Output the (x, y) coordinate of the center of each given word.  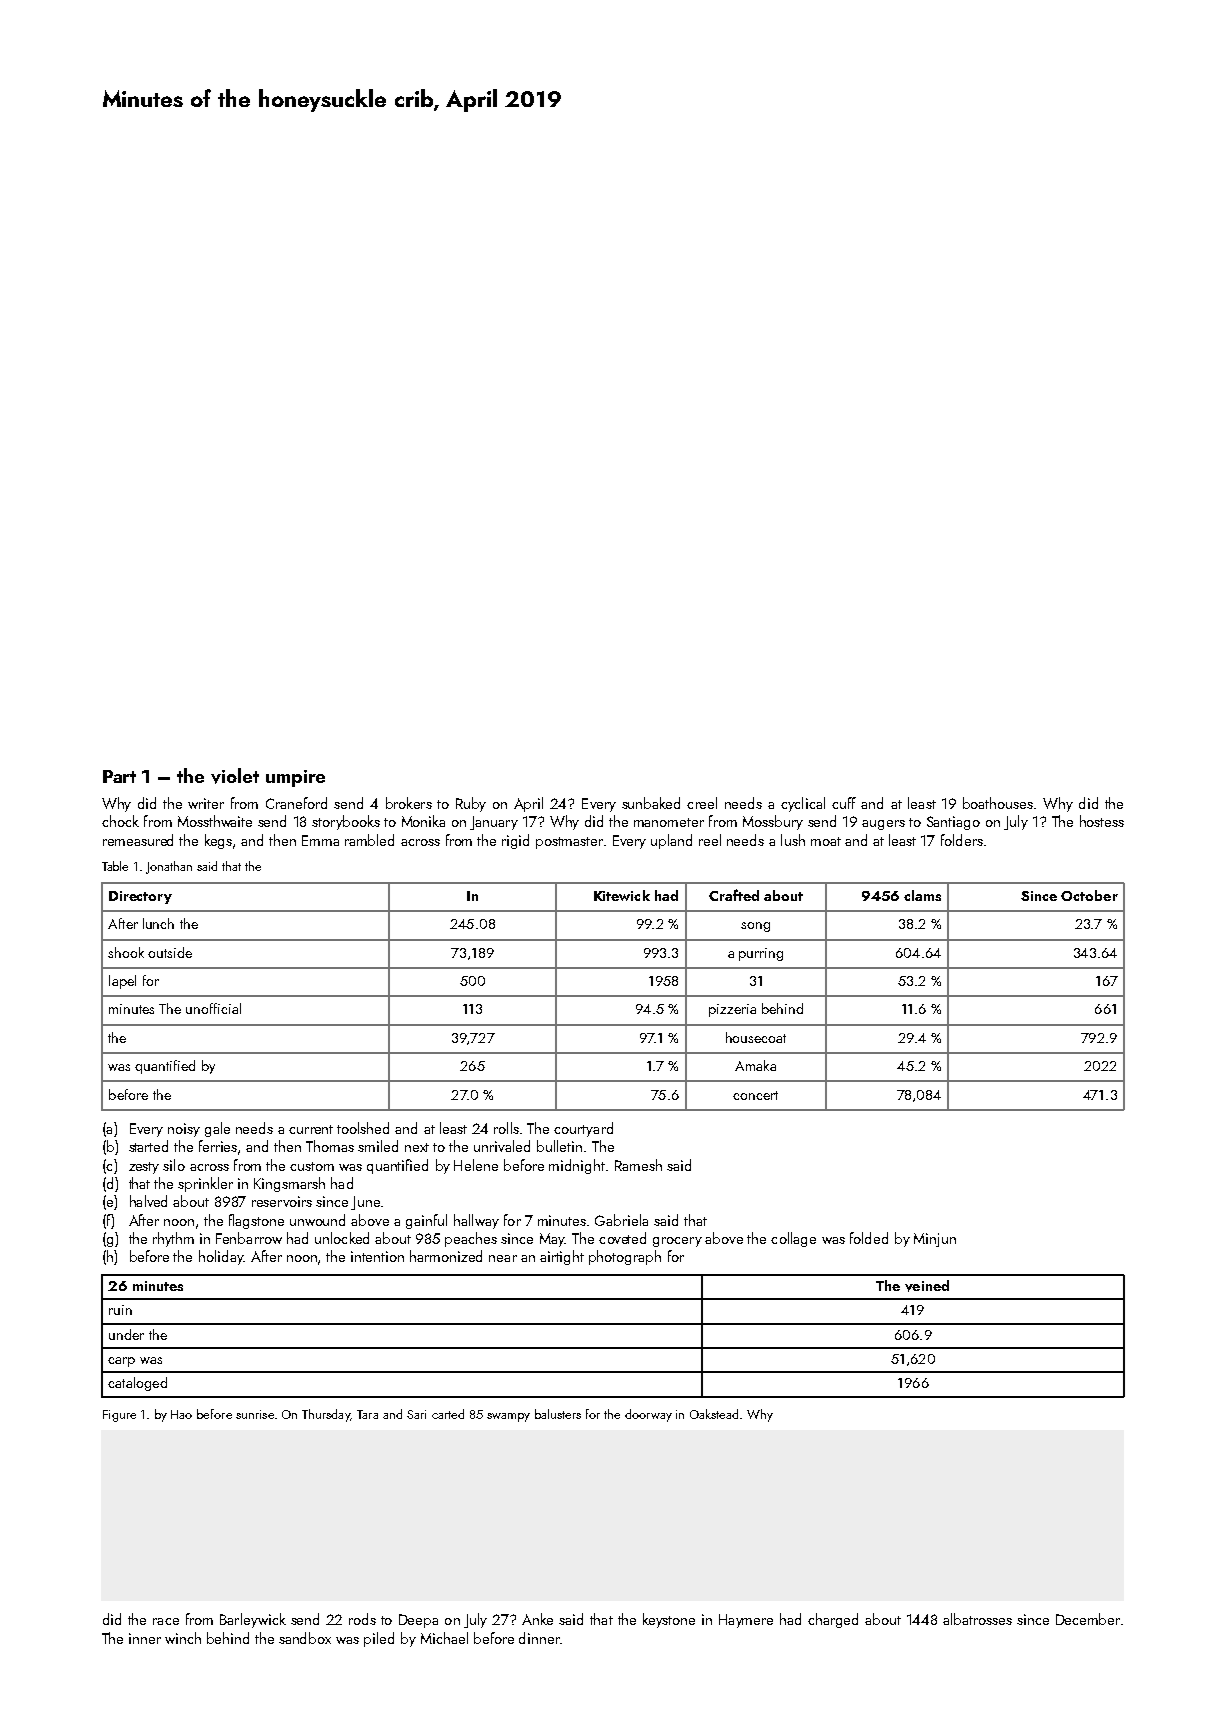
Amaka (755, 1065)
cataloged (137, 1384)
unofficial (213, 1008)
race (166, 1621)
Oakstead (714, 1414)
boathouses (998, 803)
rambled (369, 840)
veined (927, 1286)
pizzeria (732, 1010)
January (494, 823)
